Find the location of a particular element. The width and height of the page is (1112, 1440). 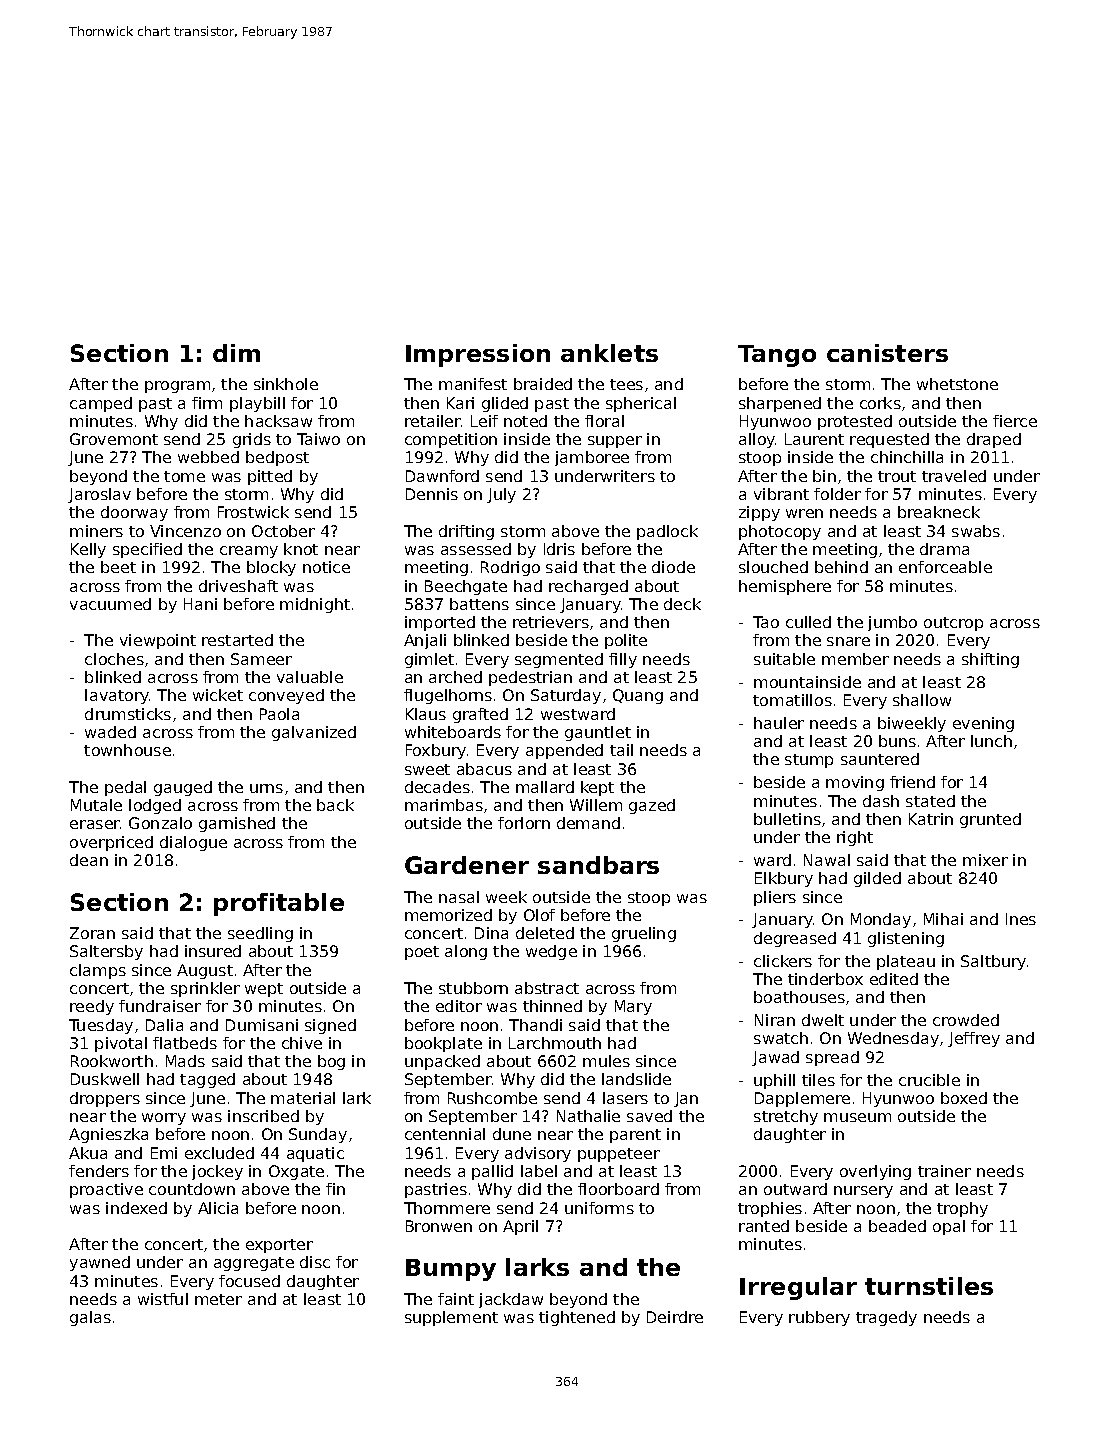

manifest is located at coordinates (473, 384).
